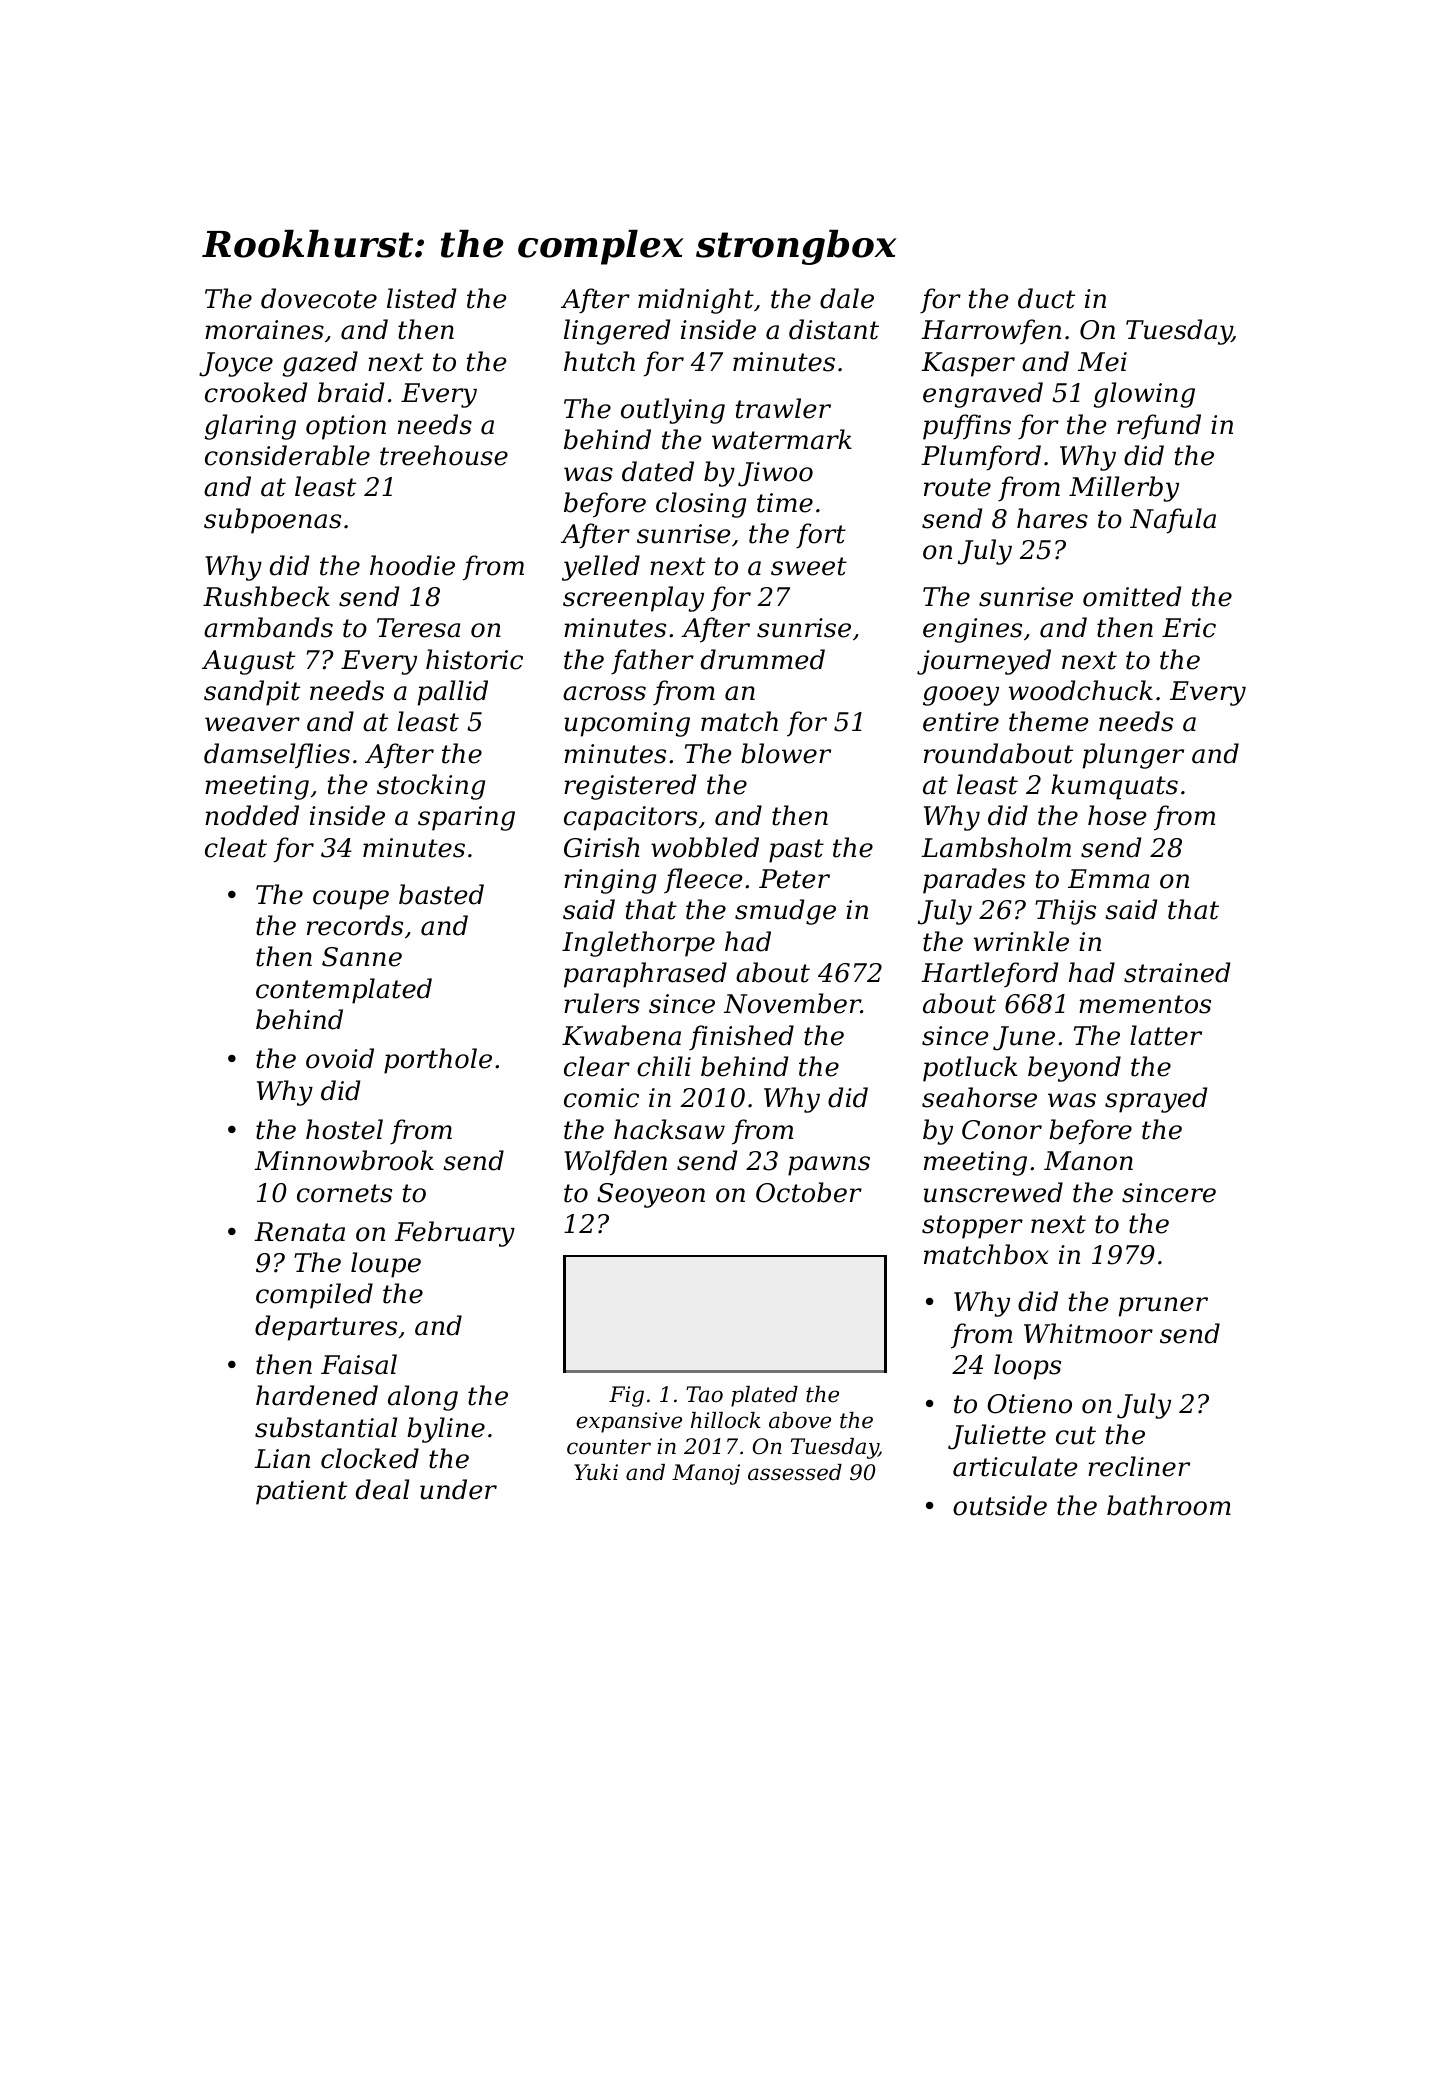  I want to click on compiled, so click(314, 1296).
